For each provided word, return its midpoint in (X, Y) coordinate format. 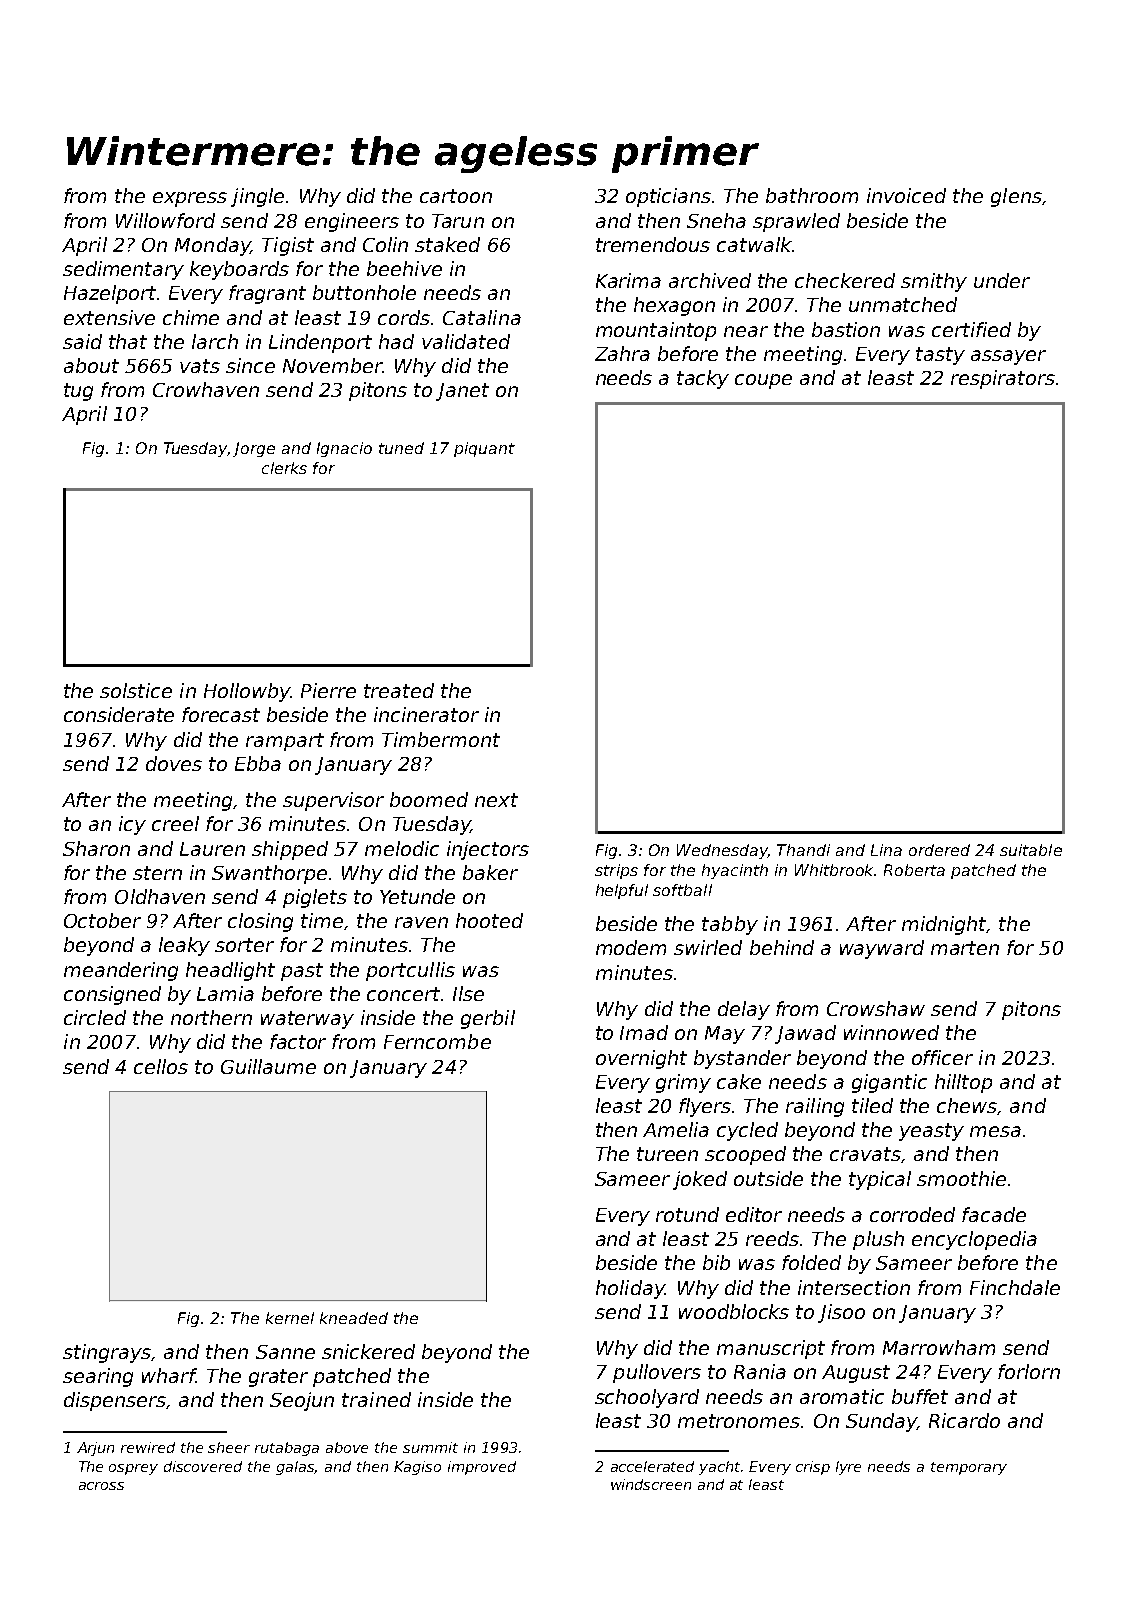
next (496, 800)
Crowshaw (876, 1008)
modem (631, 947)
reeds (772, 1238)
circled (95, 1017)
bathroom (812, 195)
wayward (882, 949)
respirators (1003, 379)
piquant (484, 449)
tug (78, 392)
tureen (667, 1154)
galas (295, 1468)
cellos (161, 1066)
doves (174, 763)
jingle (257, 197)
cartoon (456, 196)
